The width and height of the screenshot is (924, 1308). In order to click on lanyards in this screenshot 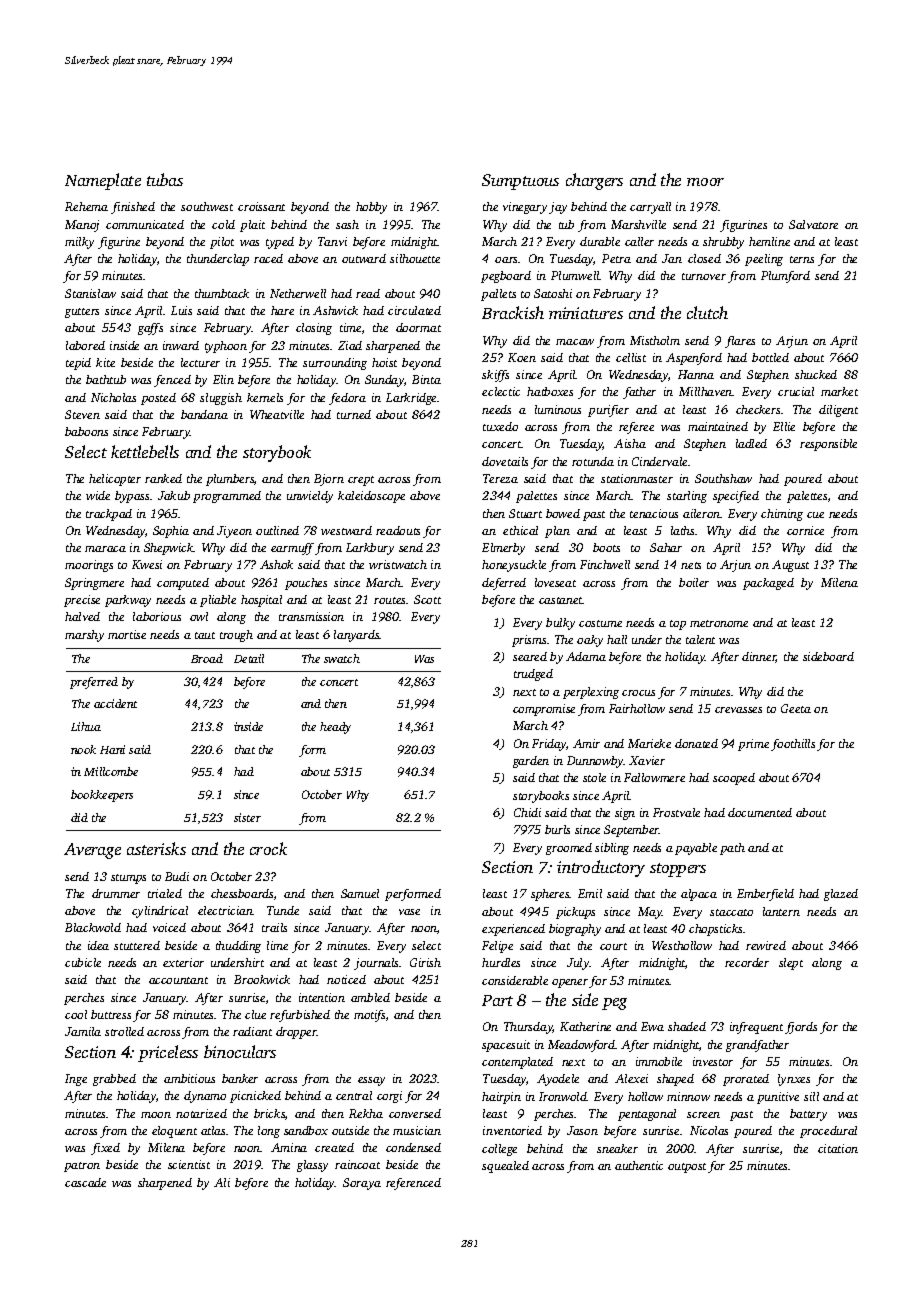, I will do `click(357, 636)`.
